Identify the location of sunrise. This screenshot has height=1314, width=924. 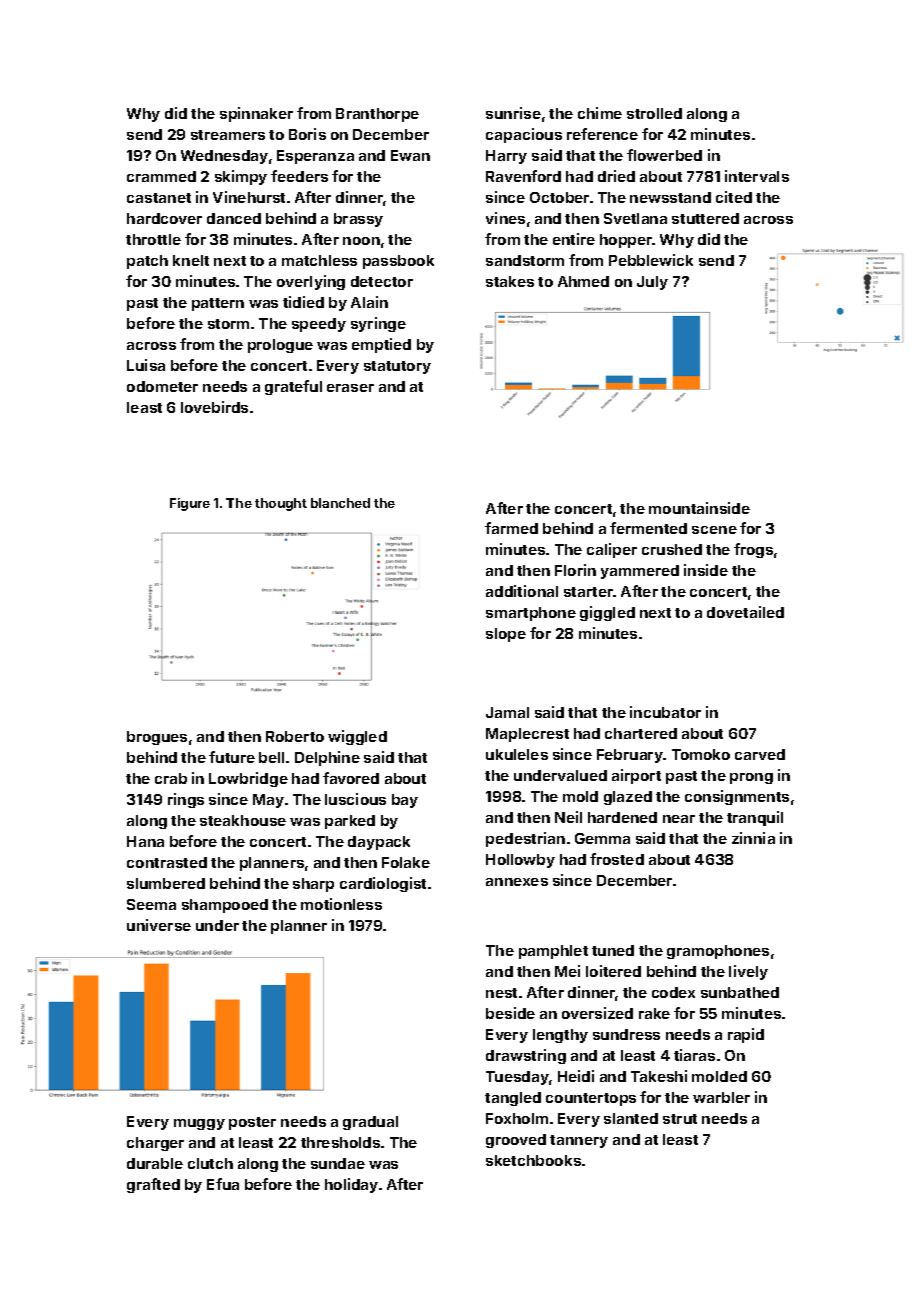
(513, 113).
